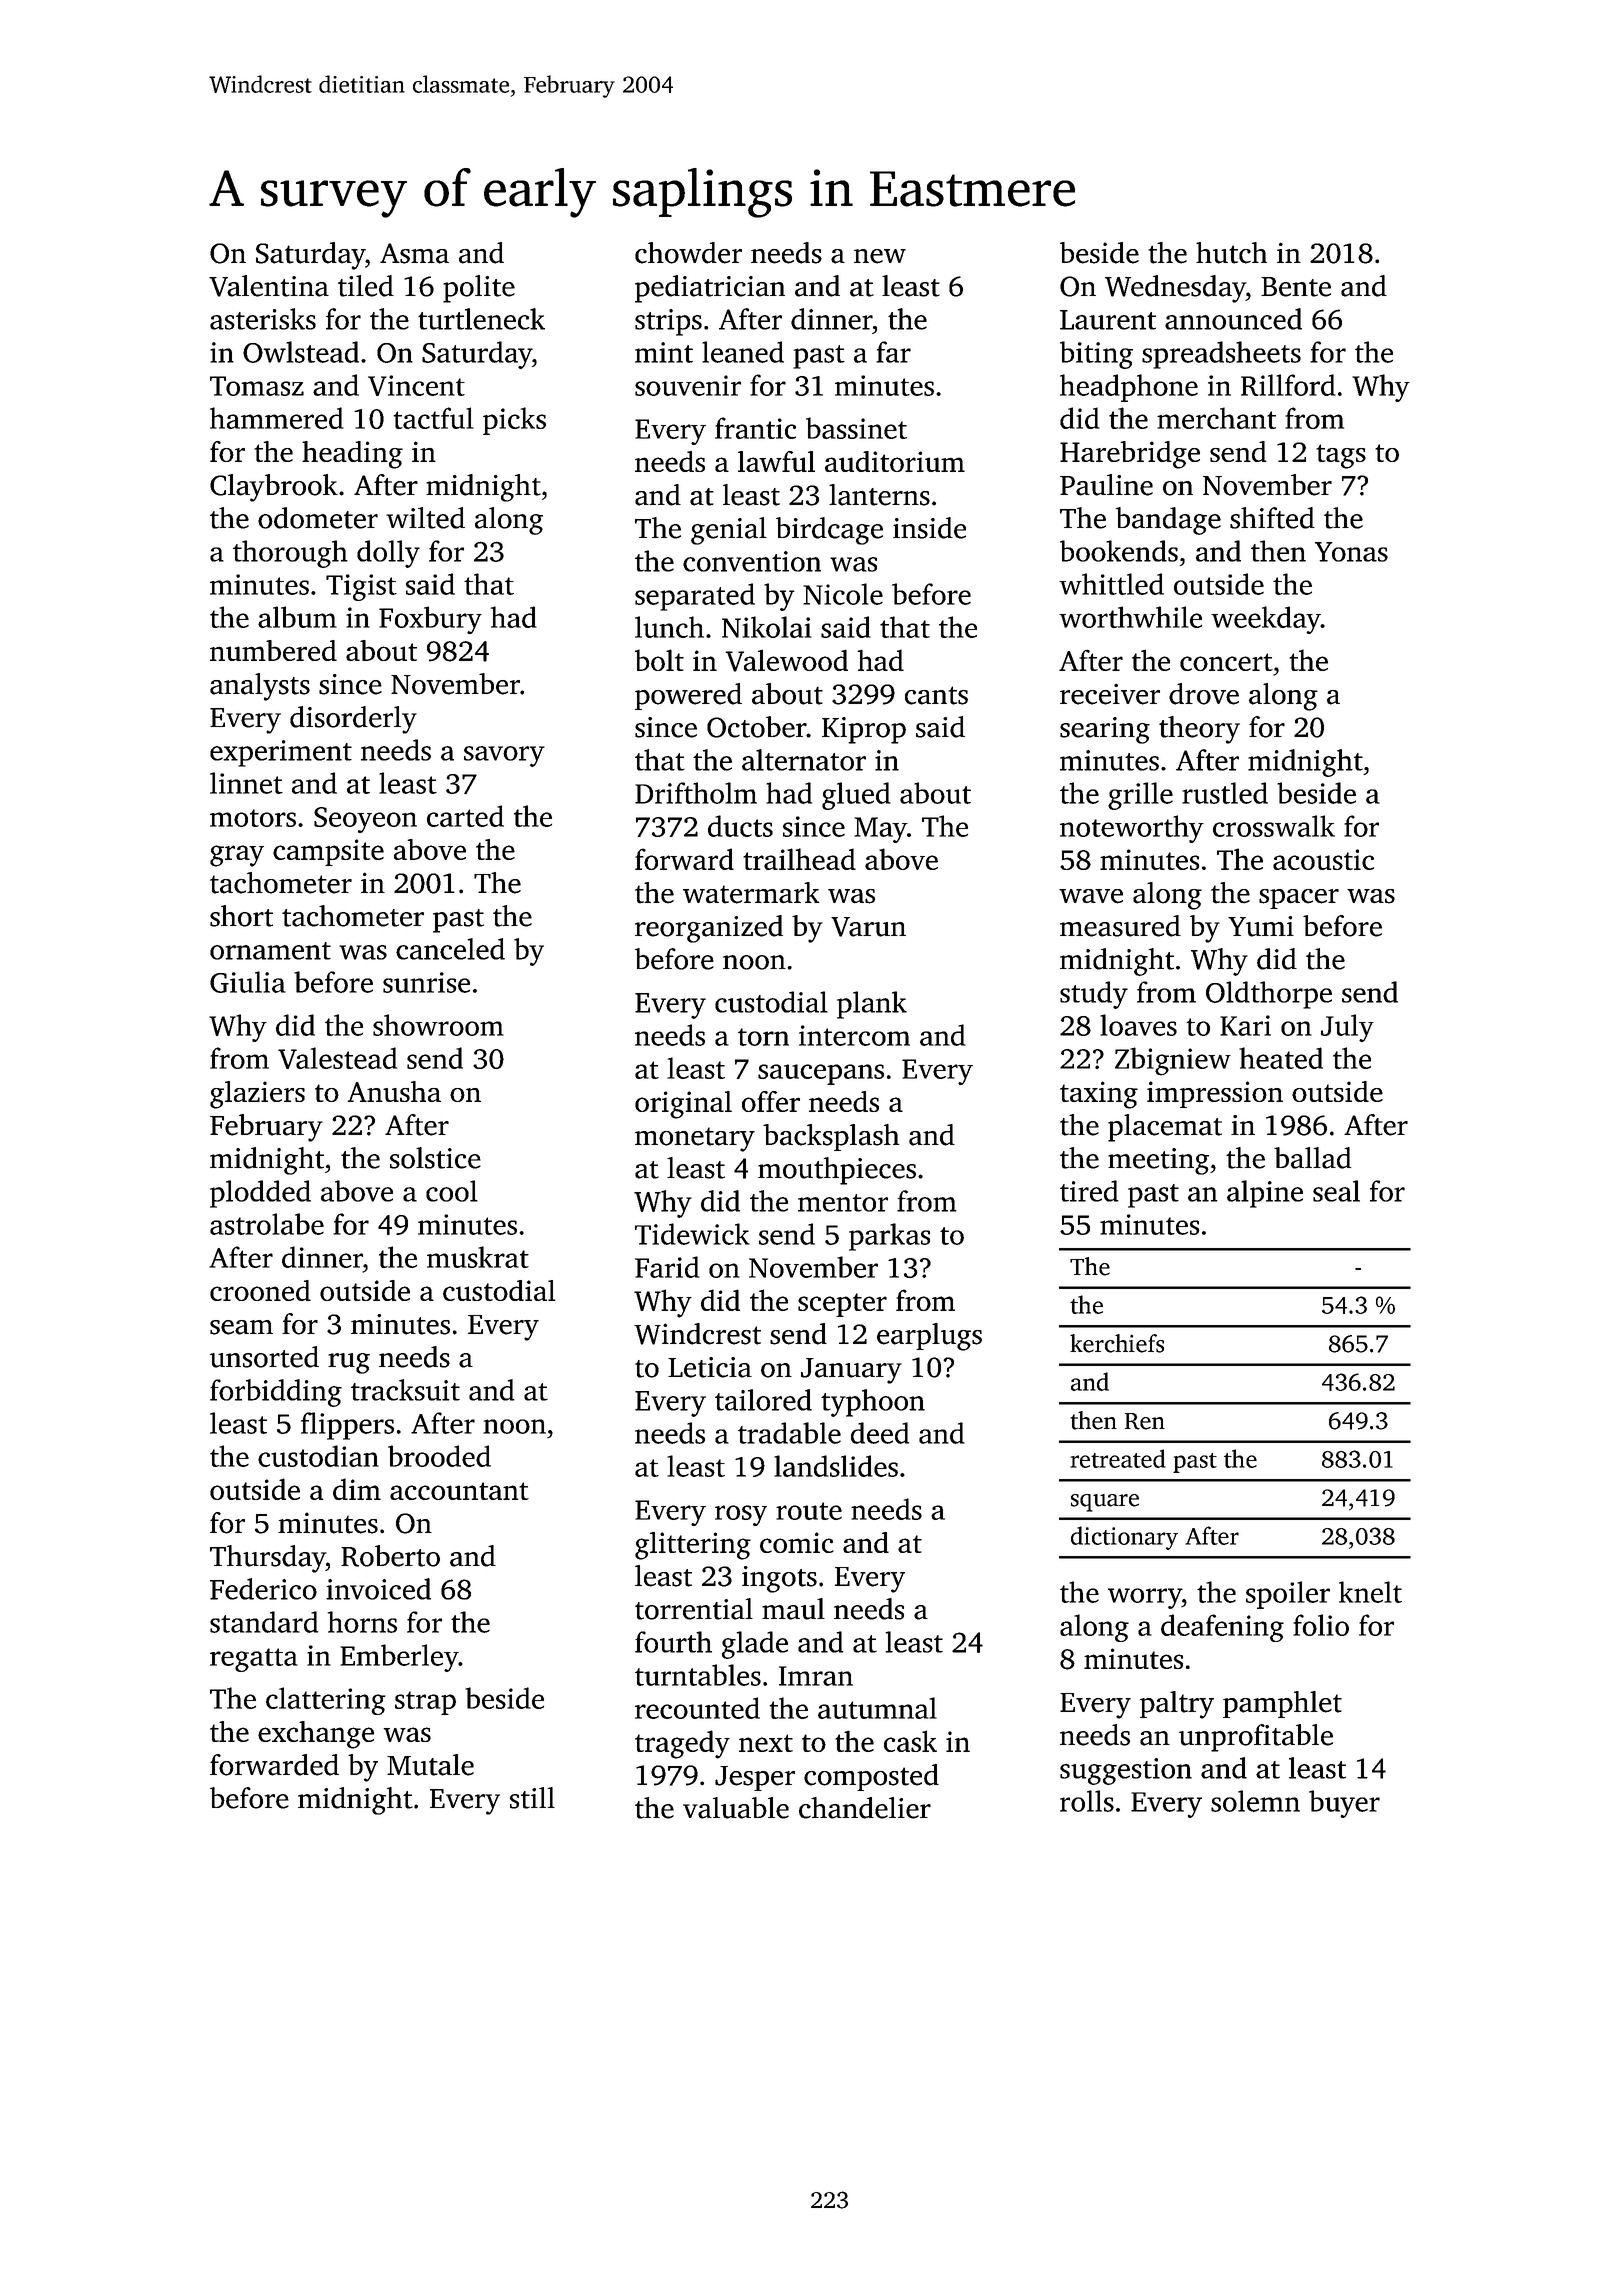 The image size is (1620, 2292). What do you see at coordinates (414, 253) in the document?
I see `Asma` at bounding box center [414, 253].
